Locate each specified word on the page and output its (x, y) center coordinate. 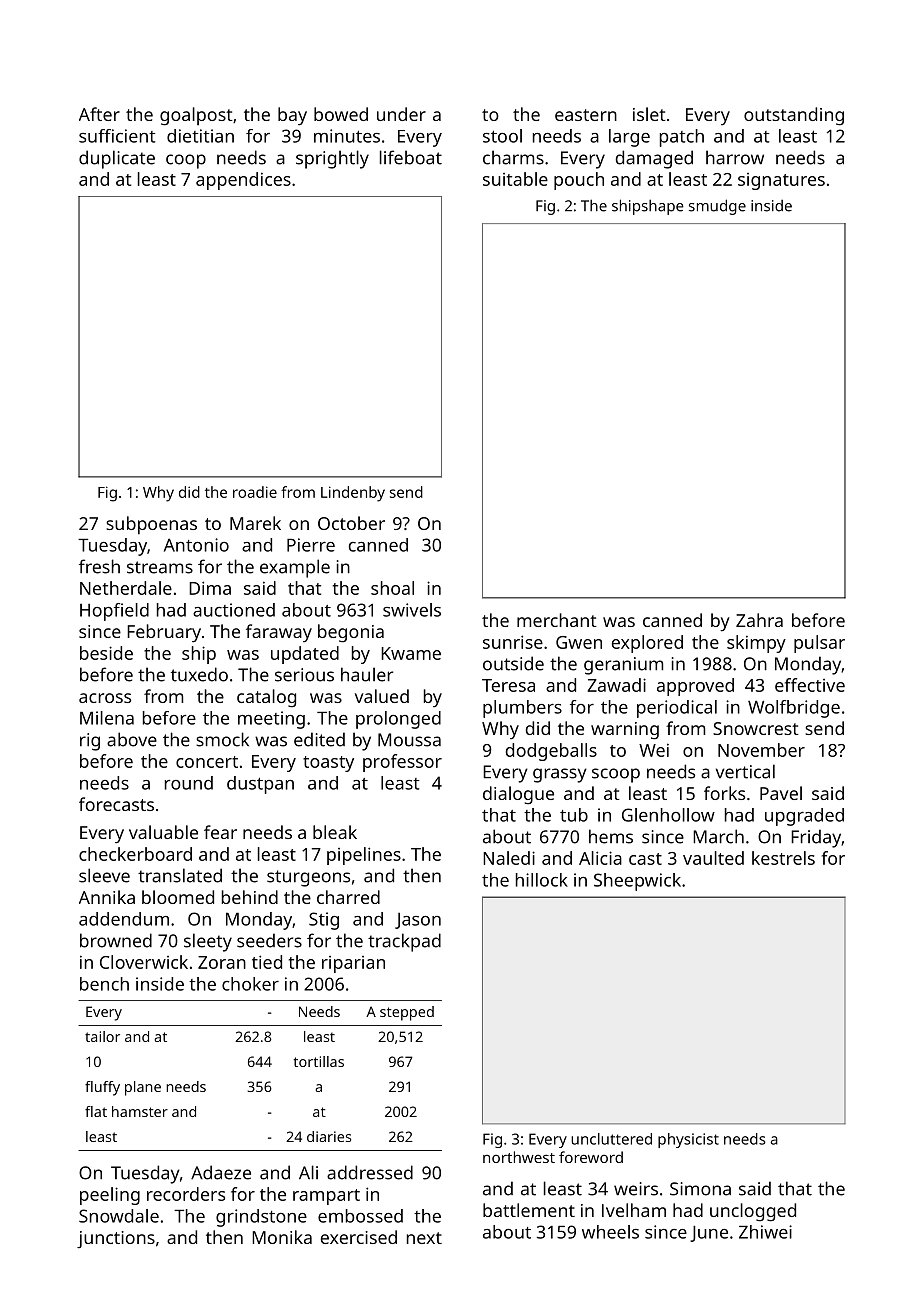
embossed (360, 1216)
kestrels (783, 858)
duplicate (117, 159)
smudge (717, 207)
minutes (347, 136)
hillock (542, 880)
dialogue (518, 795)
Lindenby (353, 494)
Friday (816, 838)
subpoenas (151, 525)
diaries (329, 1136)
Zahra (759, 620)
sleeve (104, 875)
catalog (266, 698)
